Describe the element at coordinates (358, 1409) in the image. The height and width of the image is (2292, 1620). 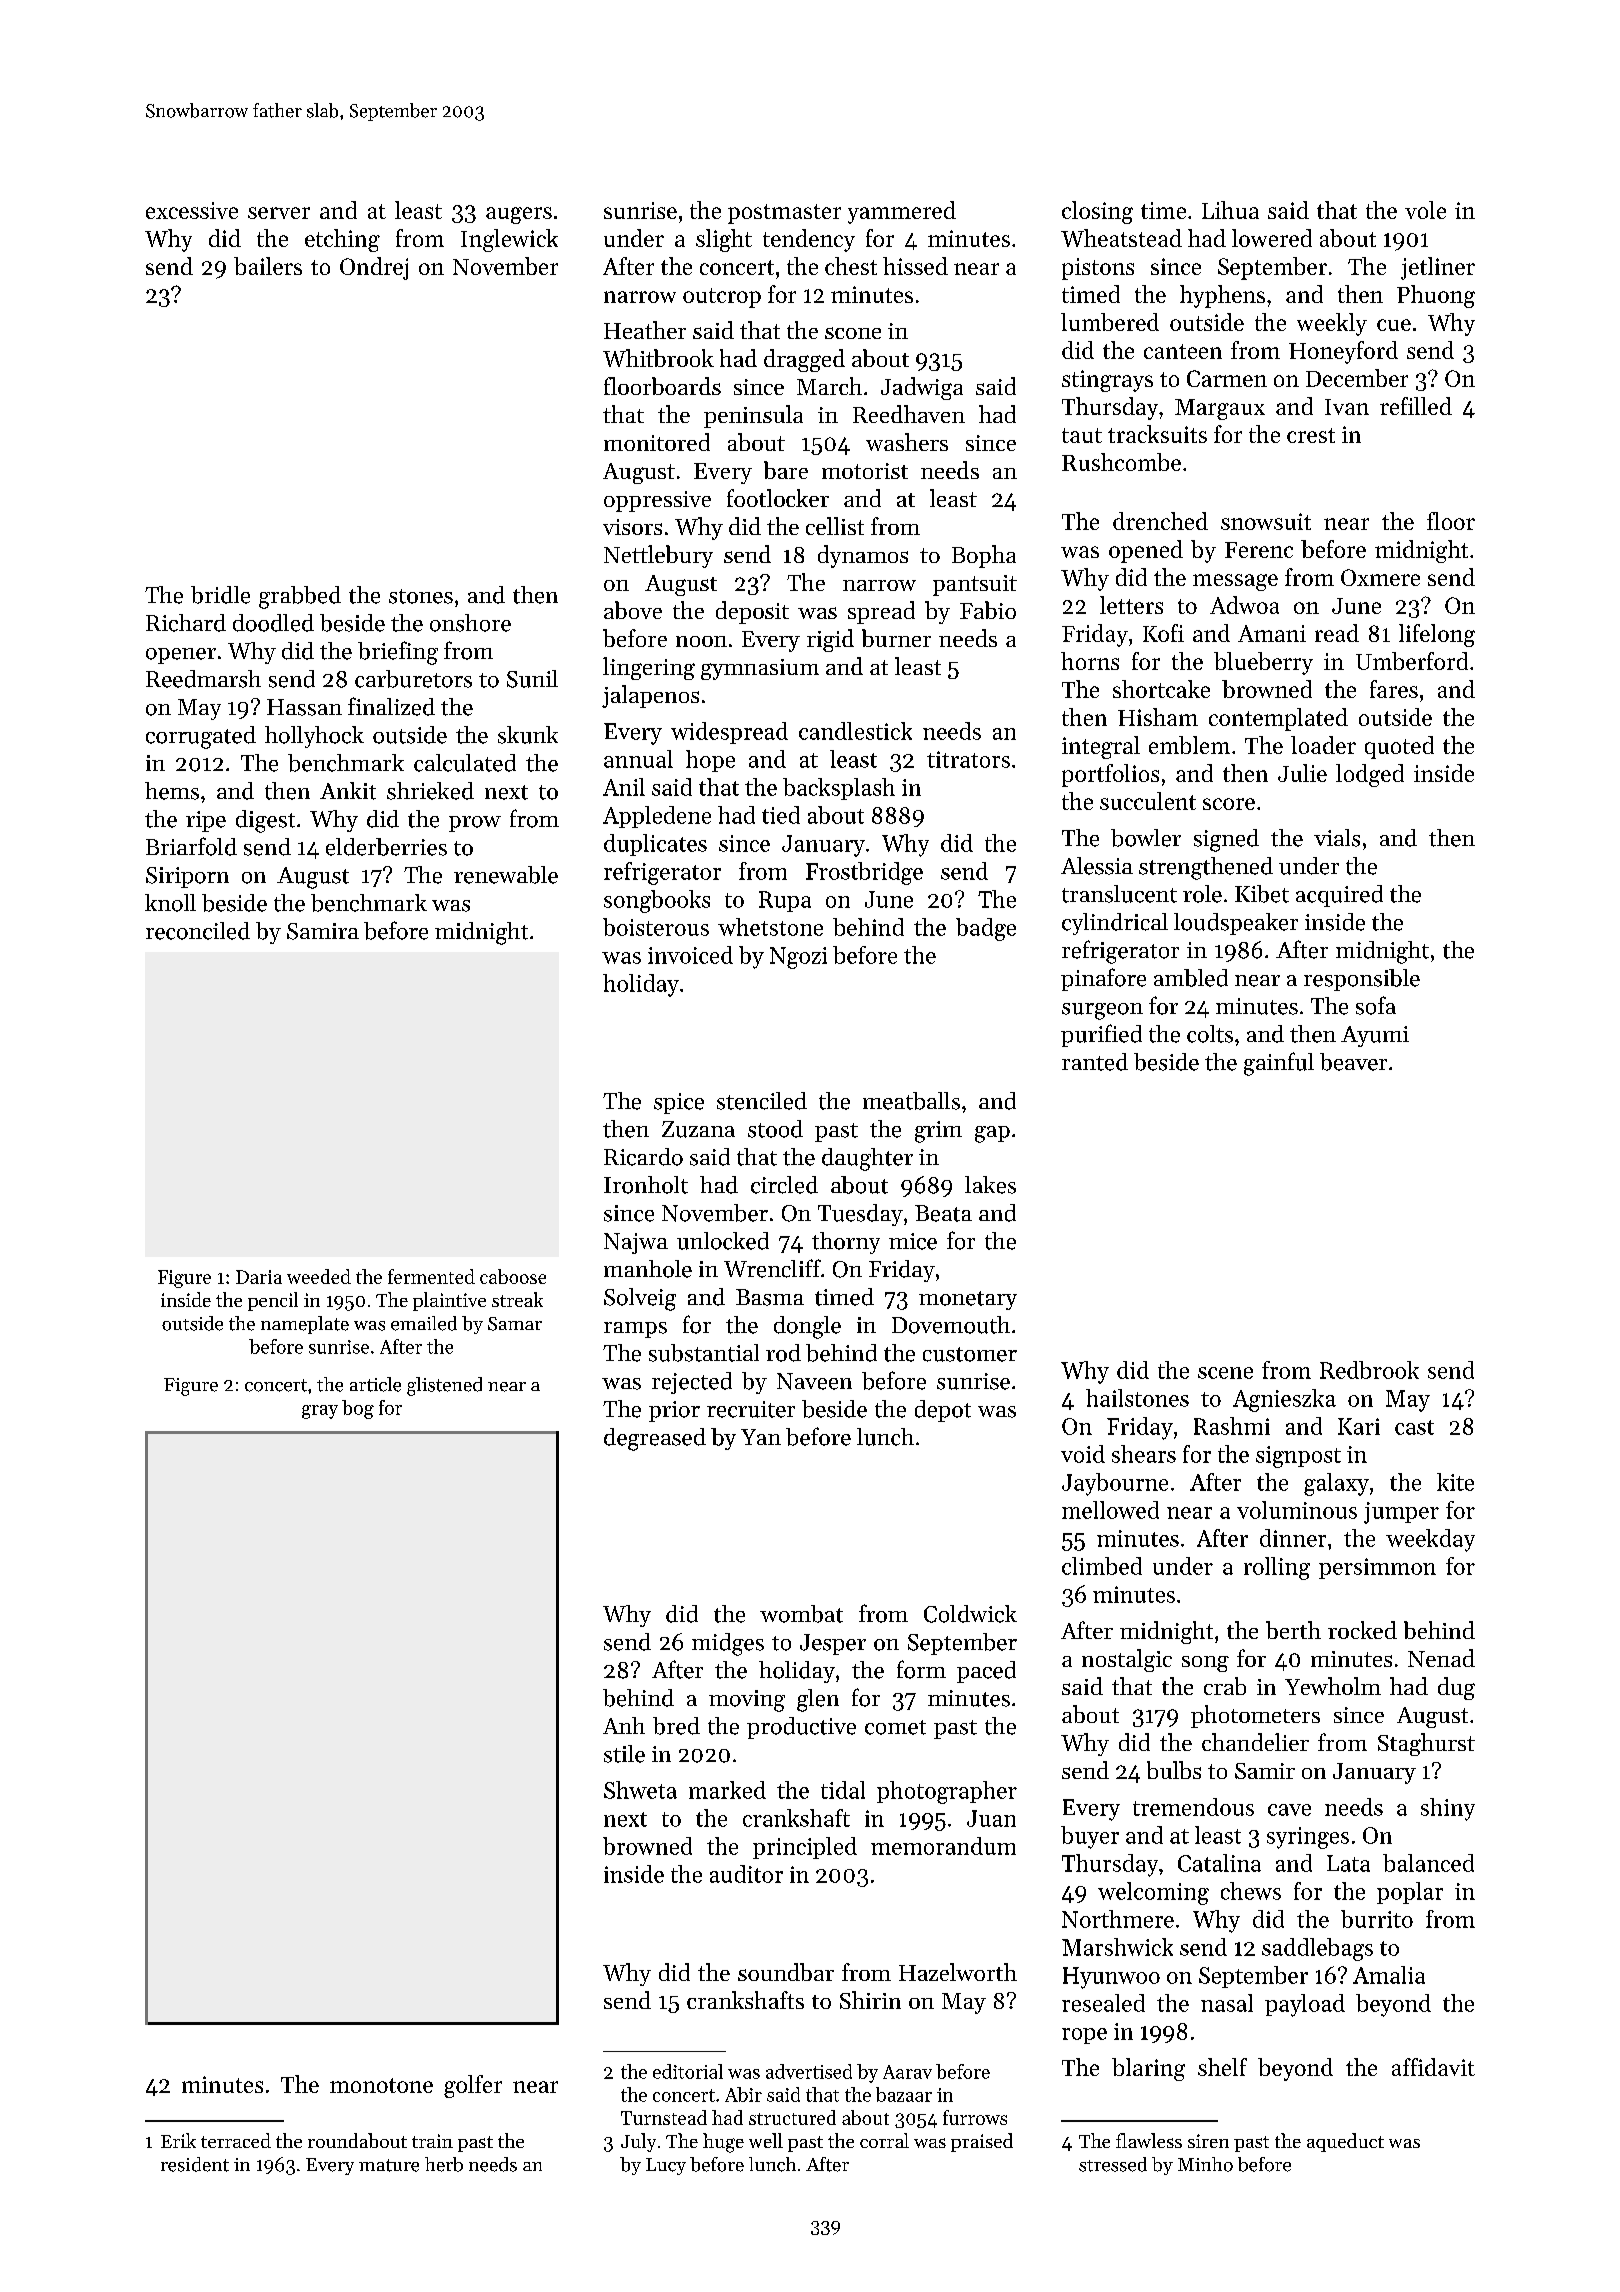
I see `bog` at that location.
